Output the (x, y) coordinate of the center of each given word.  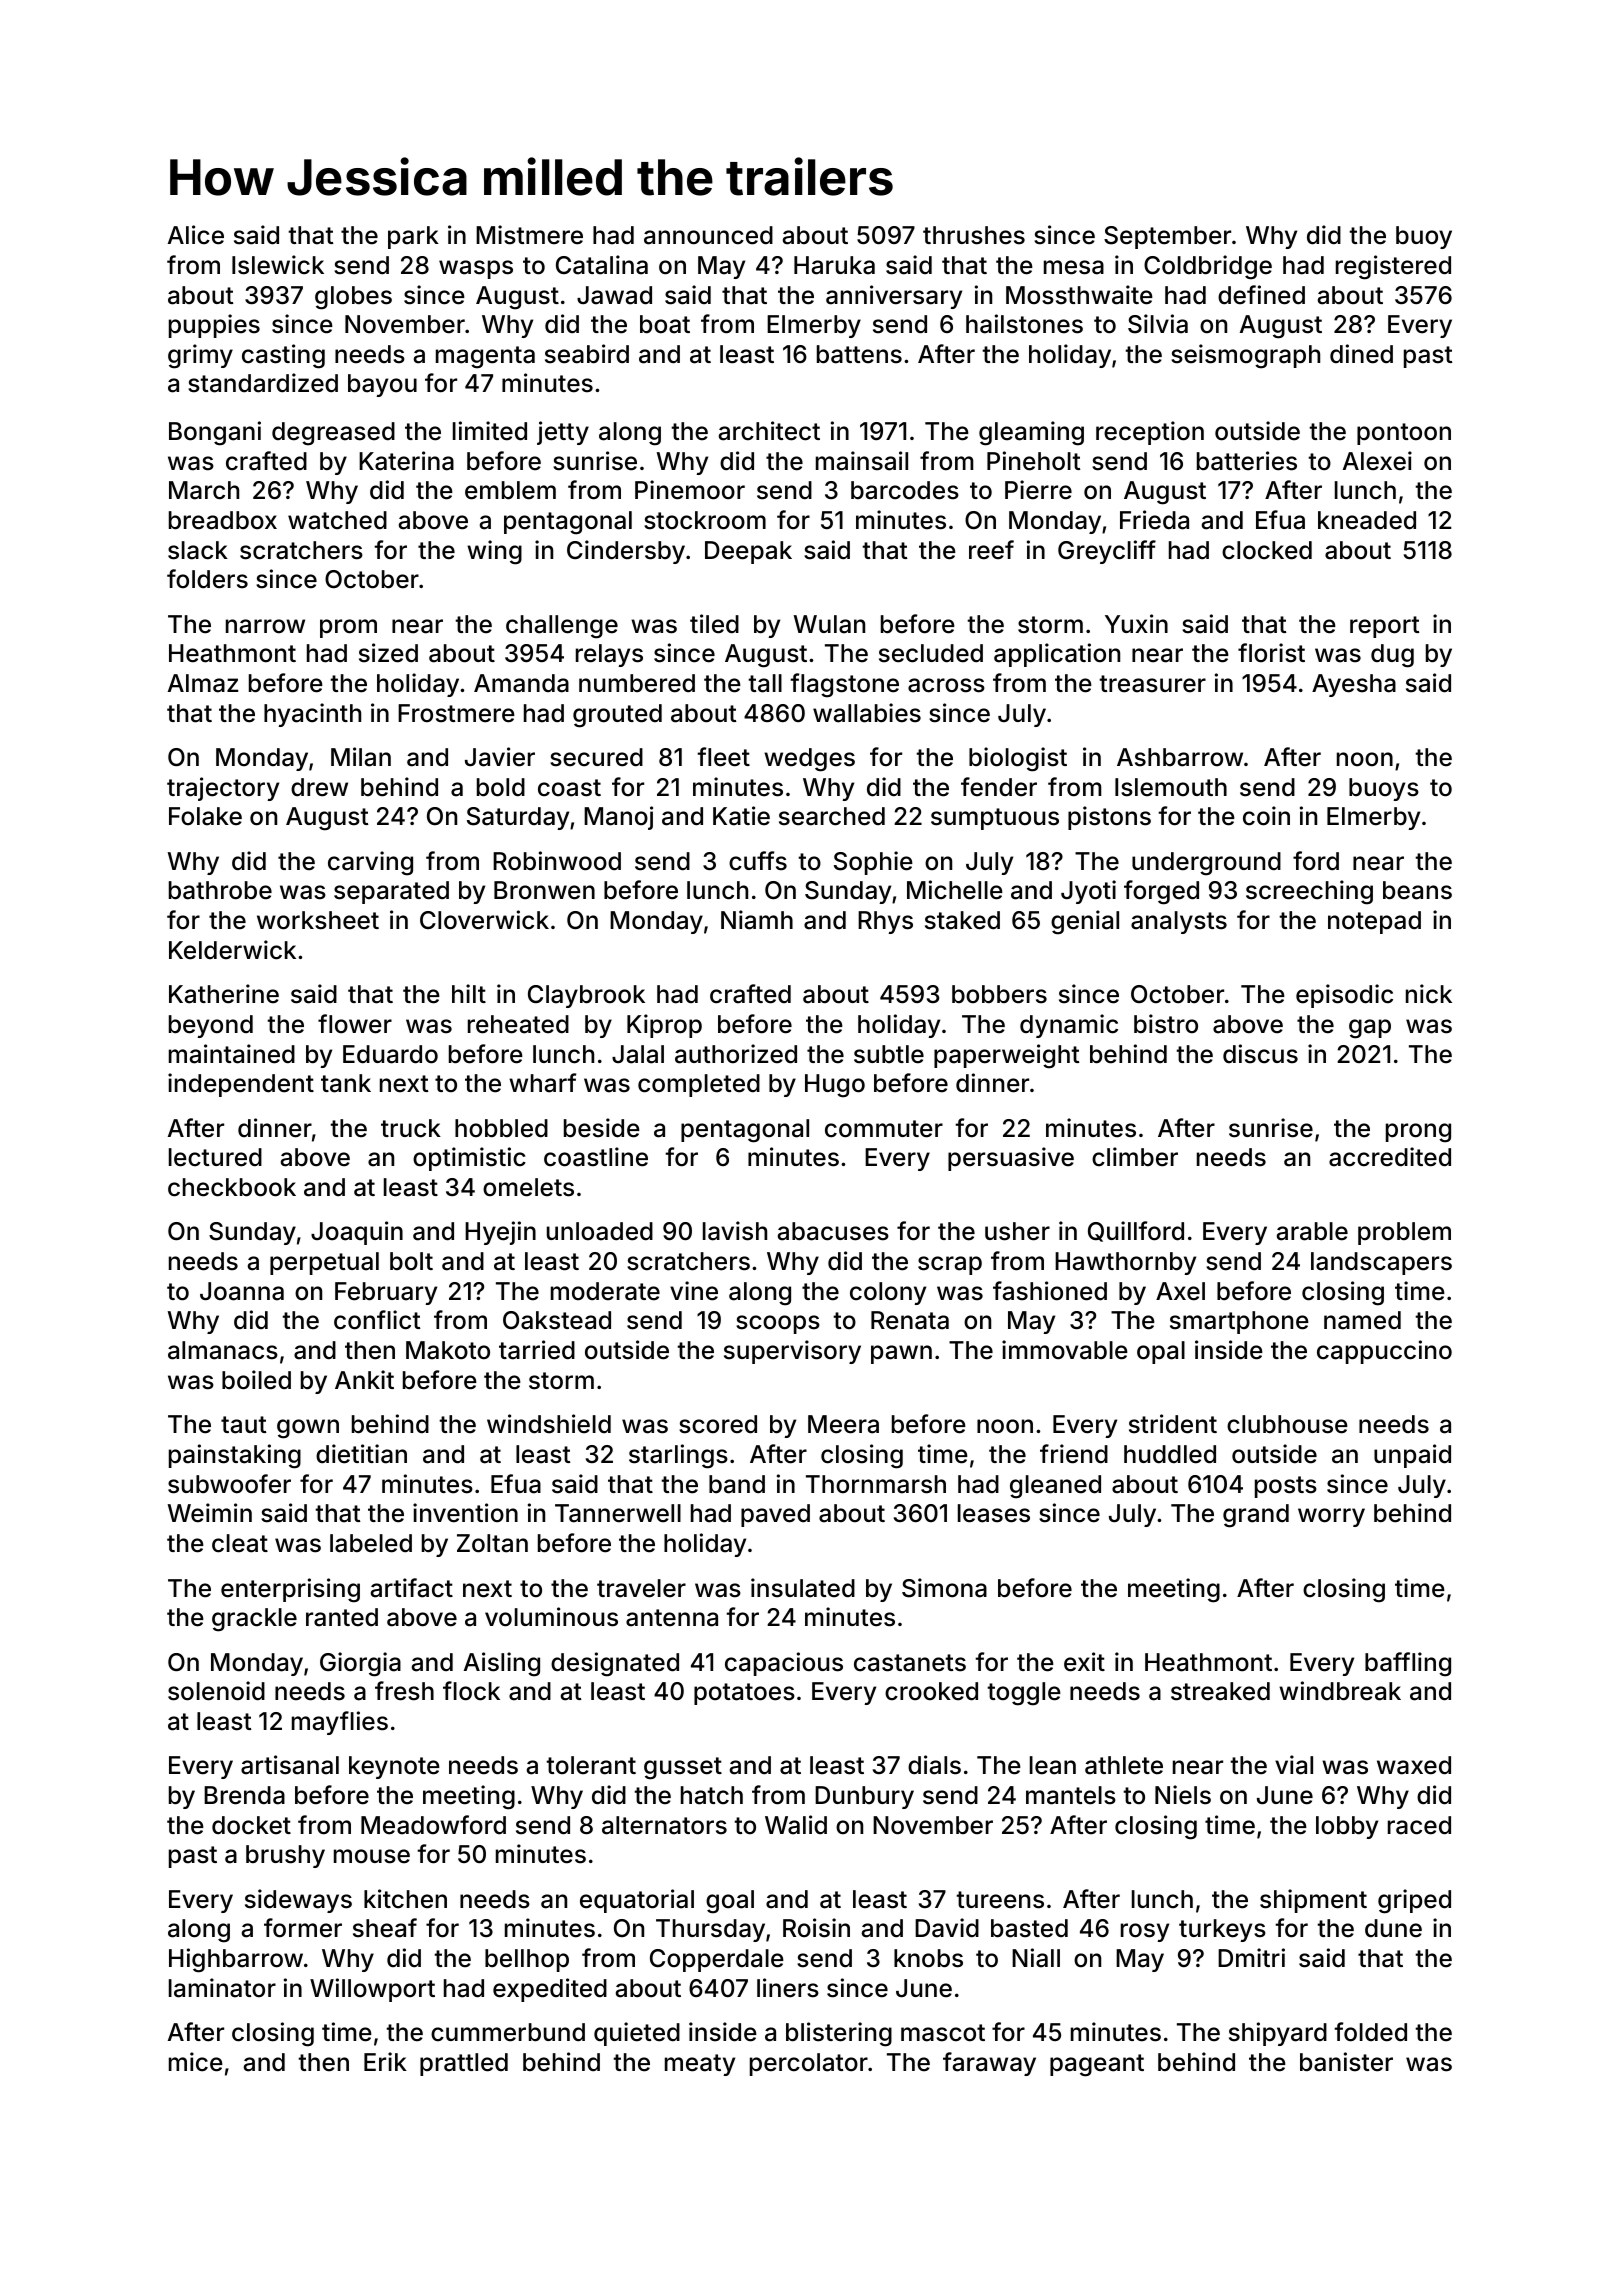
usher (1017, 1231)
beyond (211, 1026)
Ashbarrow (1180, 757)
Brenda (244, 1795)
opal (1161, 1352)
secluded (931, 653)
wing (494, 552)
